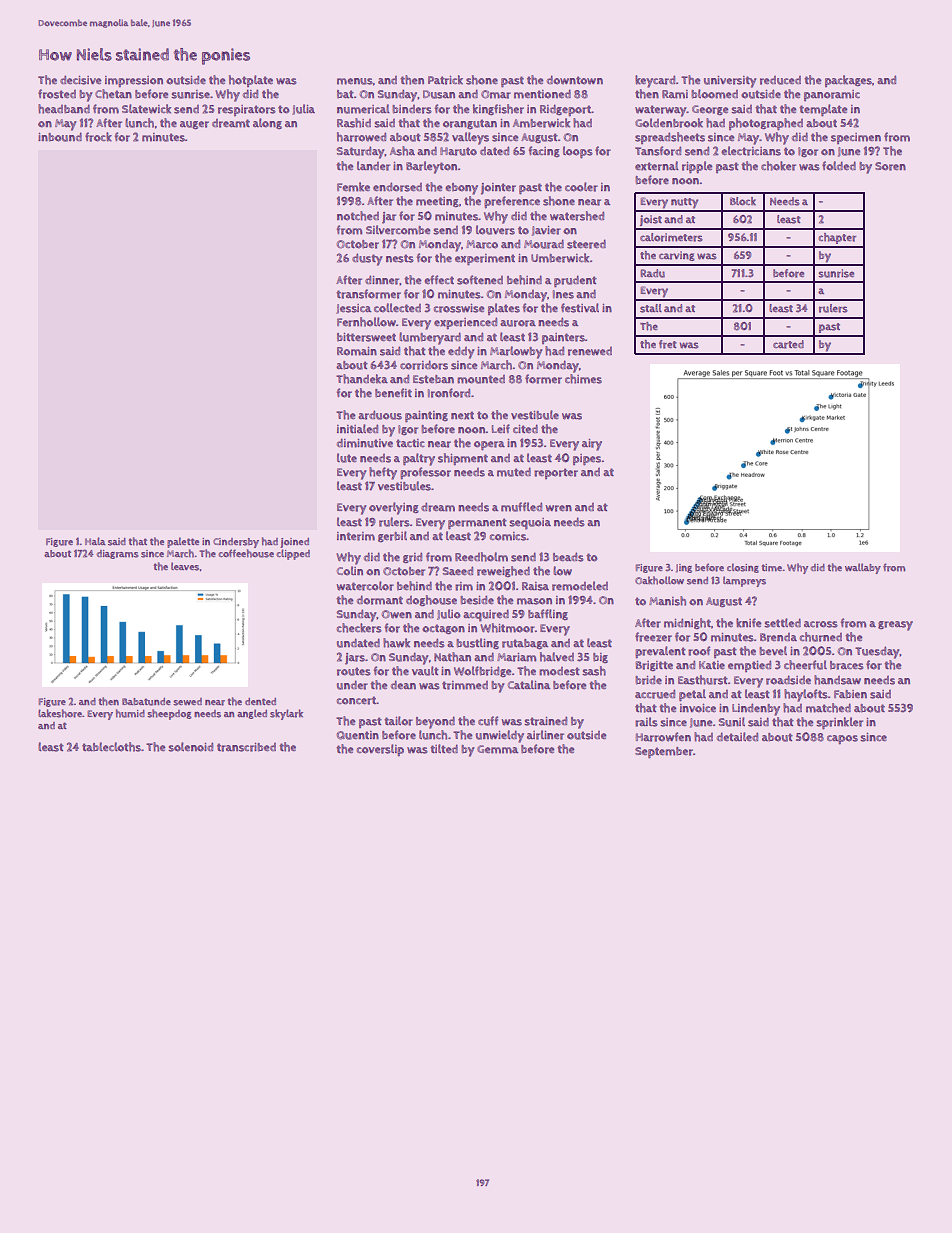  Describe the element at coordinates (743, 201) in the image. I see `Block` at that location.
